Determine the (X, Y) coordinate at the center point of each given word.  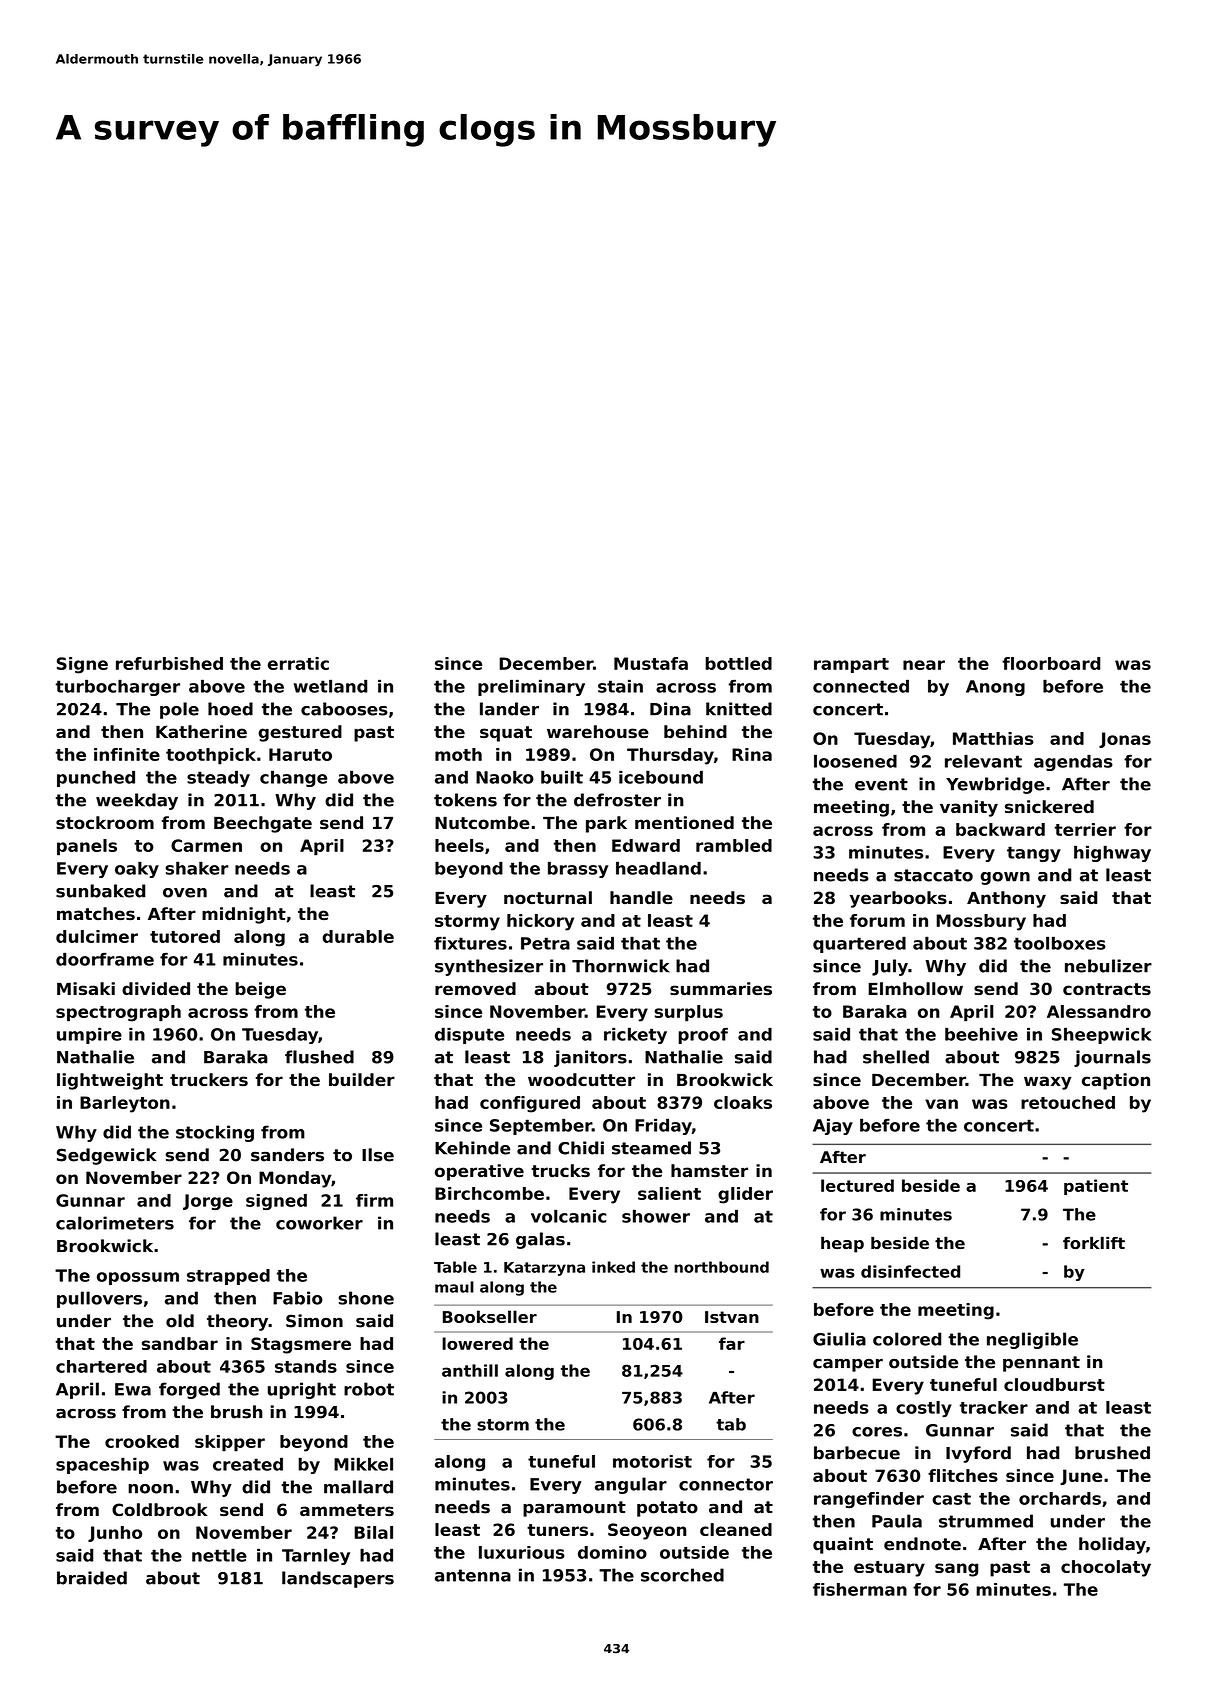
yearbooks (898, 899)
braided (92, 1578)
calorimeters (115, 1223)
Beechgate (263, 824)
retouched (1068, 1102)
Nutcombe (482, 823)
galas (540, 1240)
